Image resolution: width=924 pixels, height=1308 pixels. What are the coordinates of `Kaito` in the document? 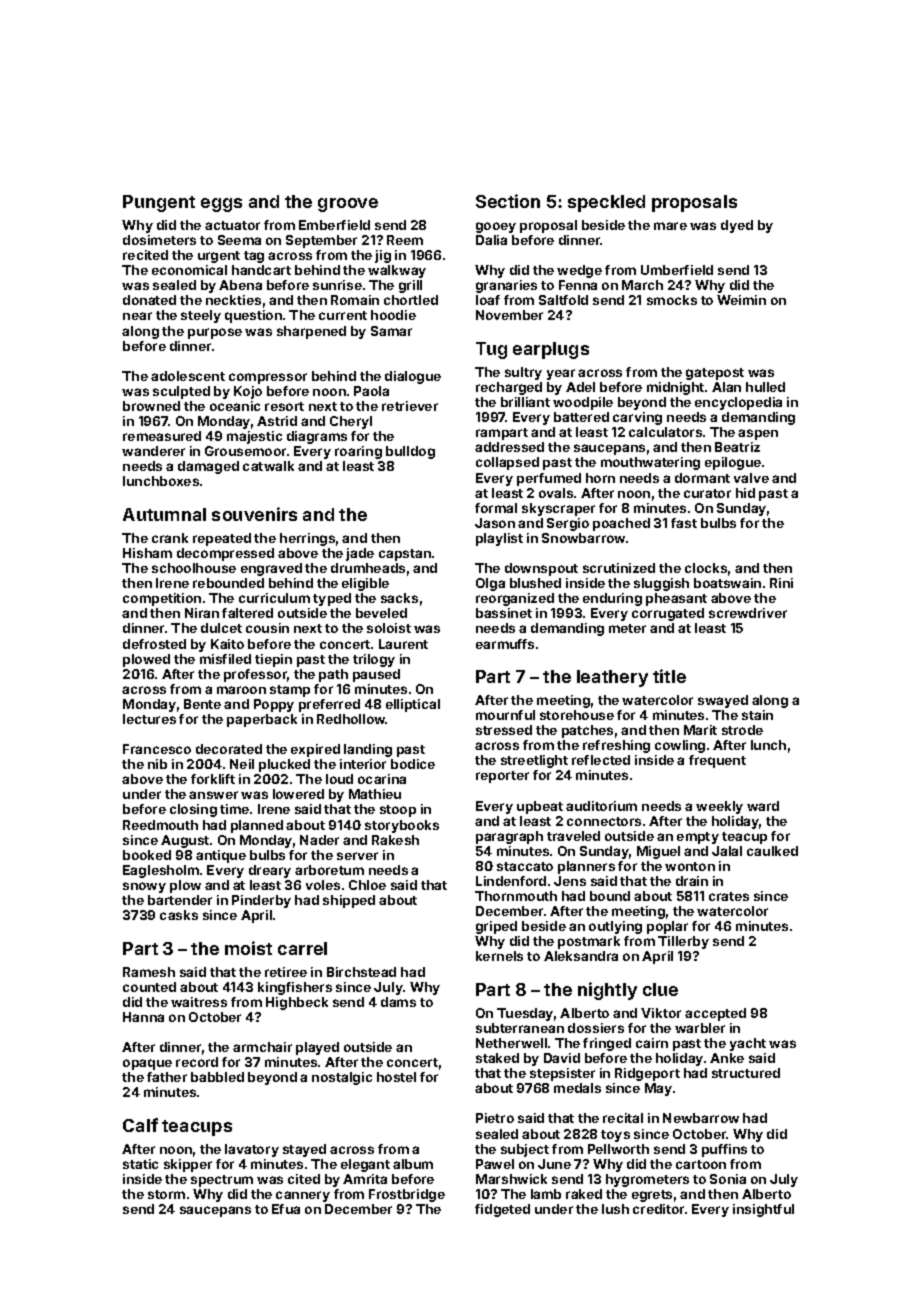 It's located at (227, 644).
